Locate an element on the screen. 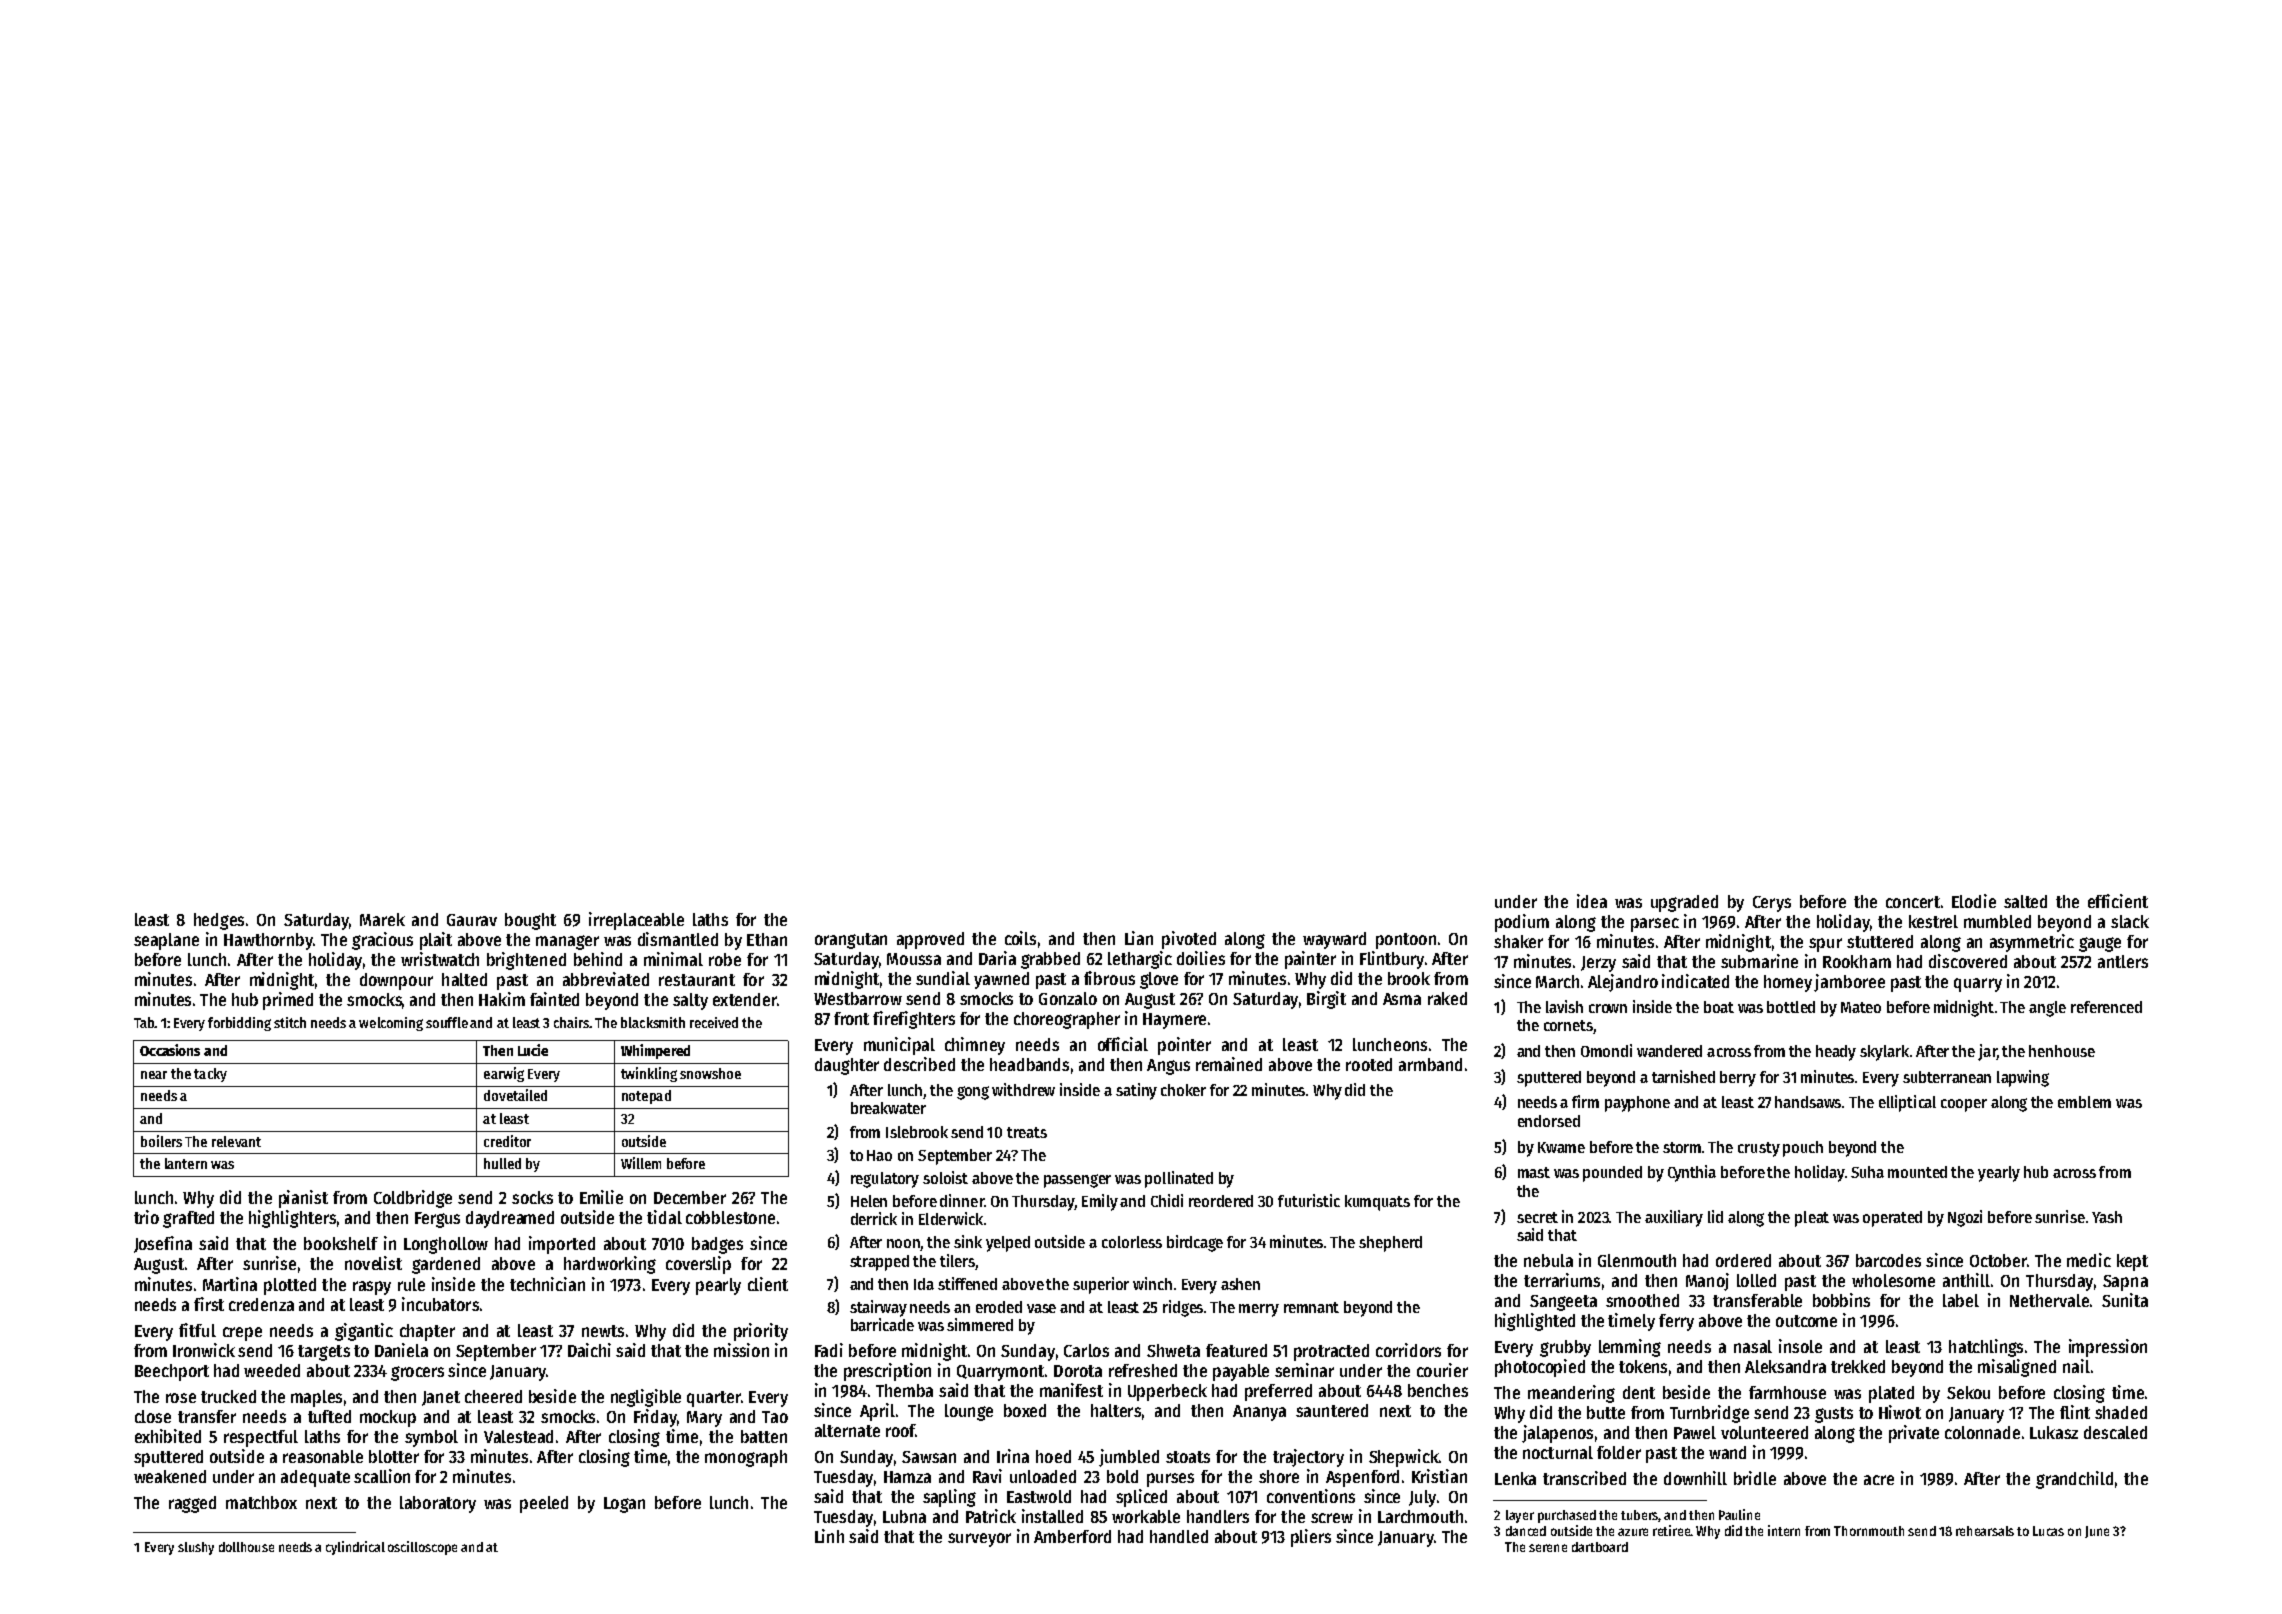 This screenshot has height=1614, width=2282. pivoted is located at coordinates (1189, 940).
